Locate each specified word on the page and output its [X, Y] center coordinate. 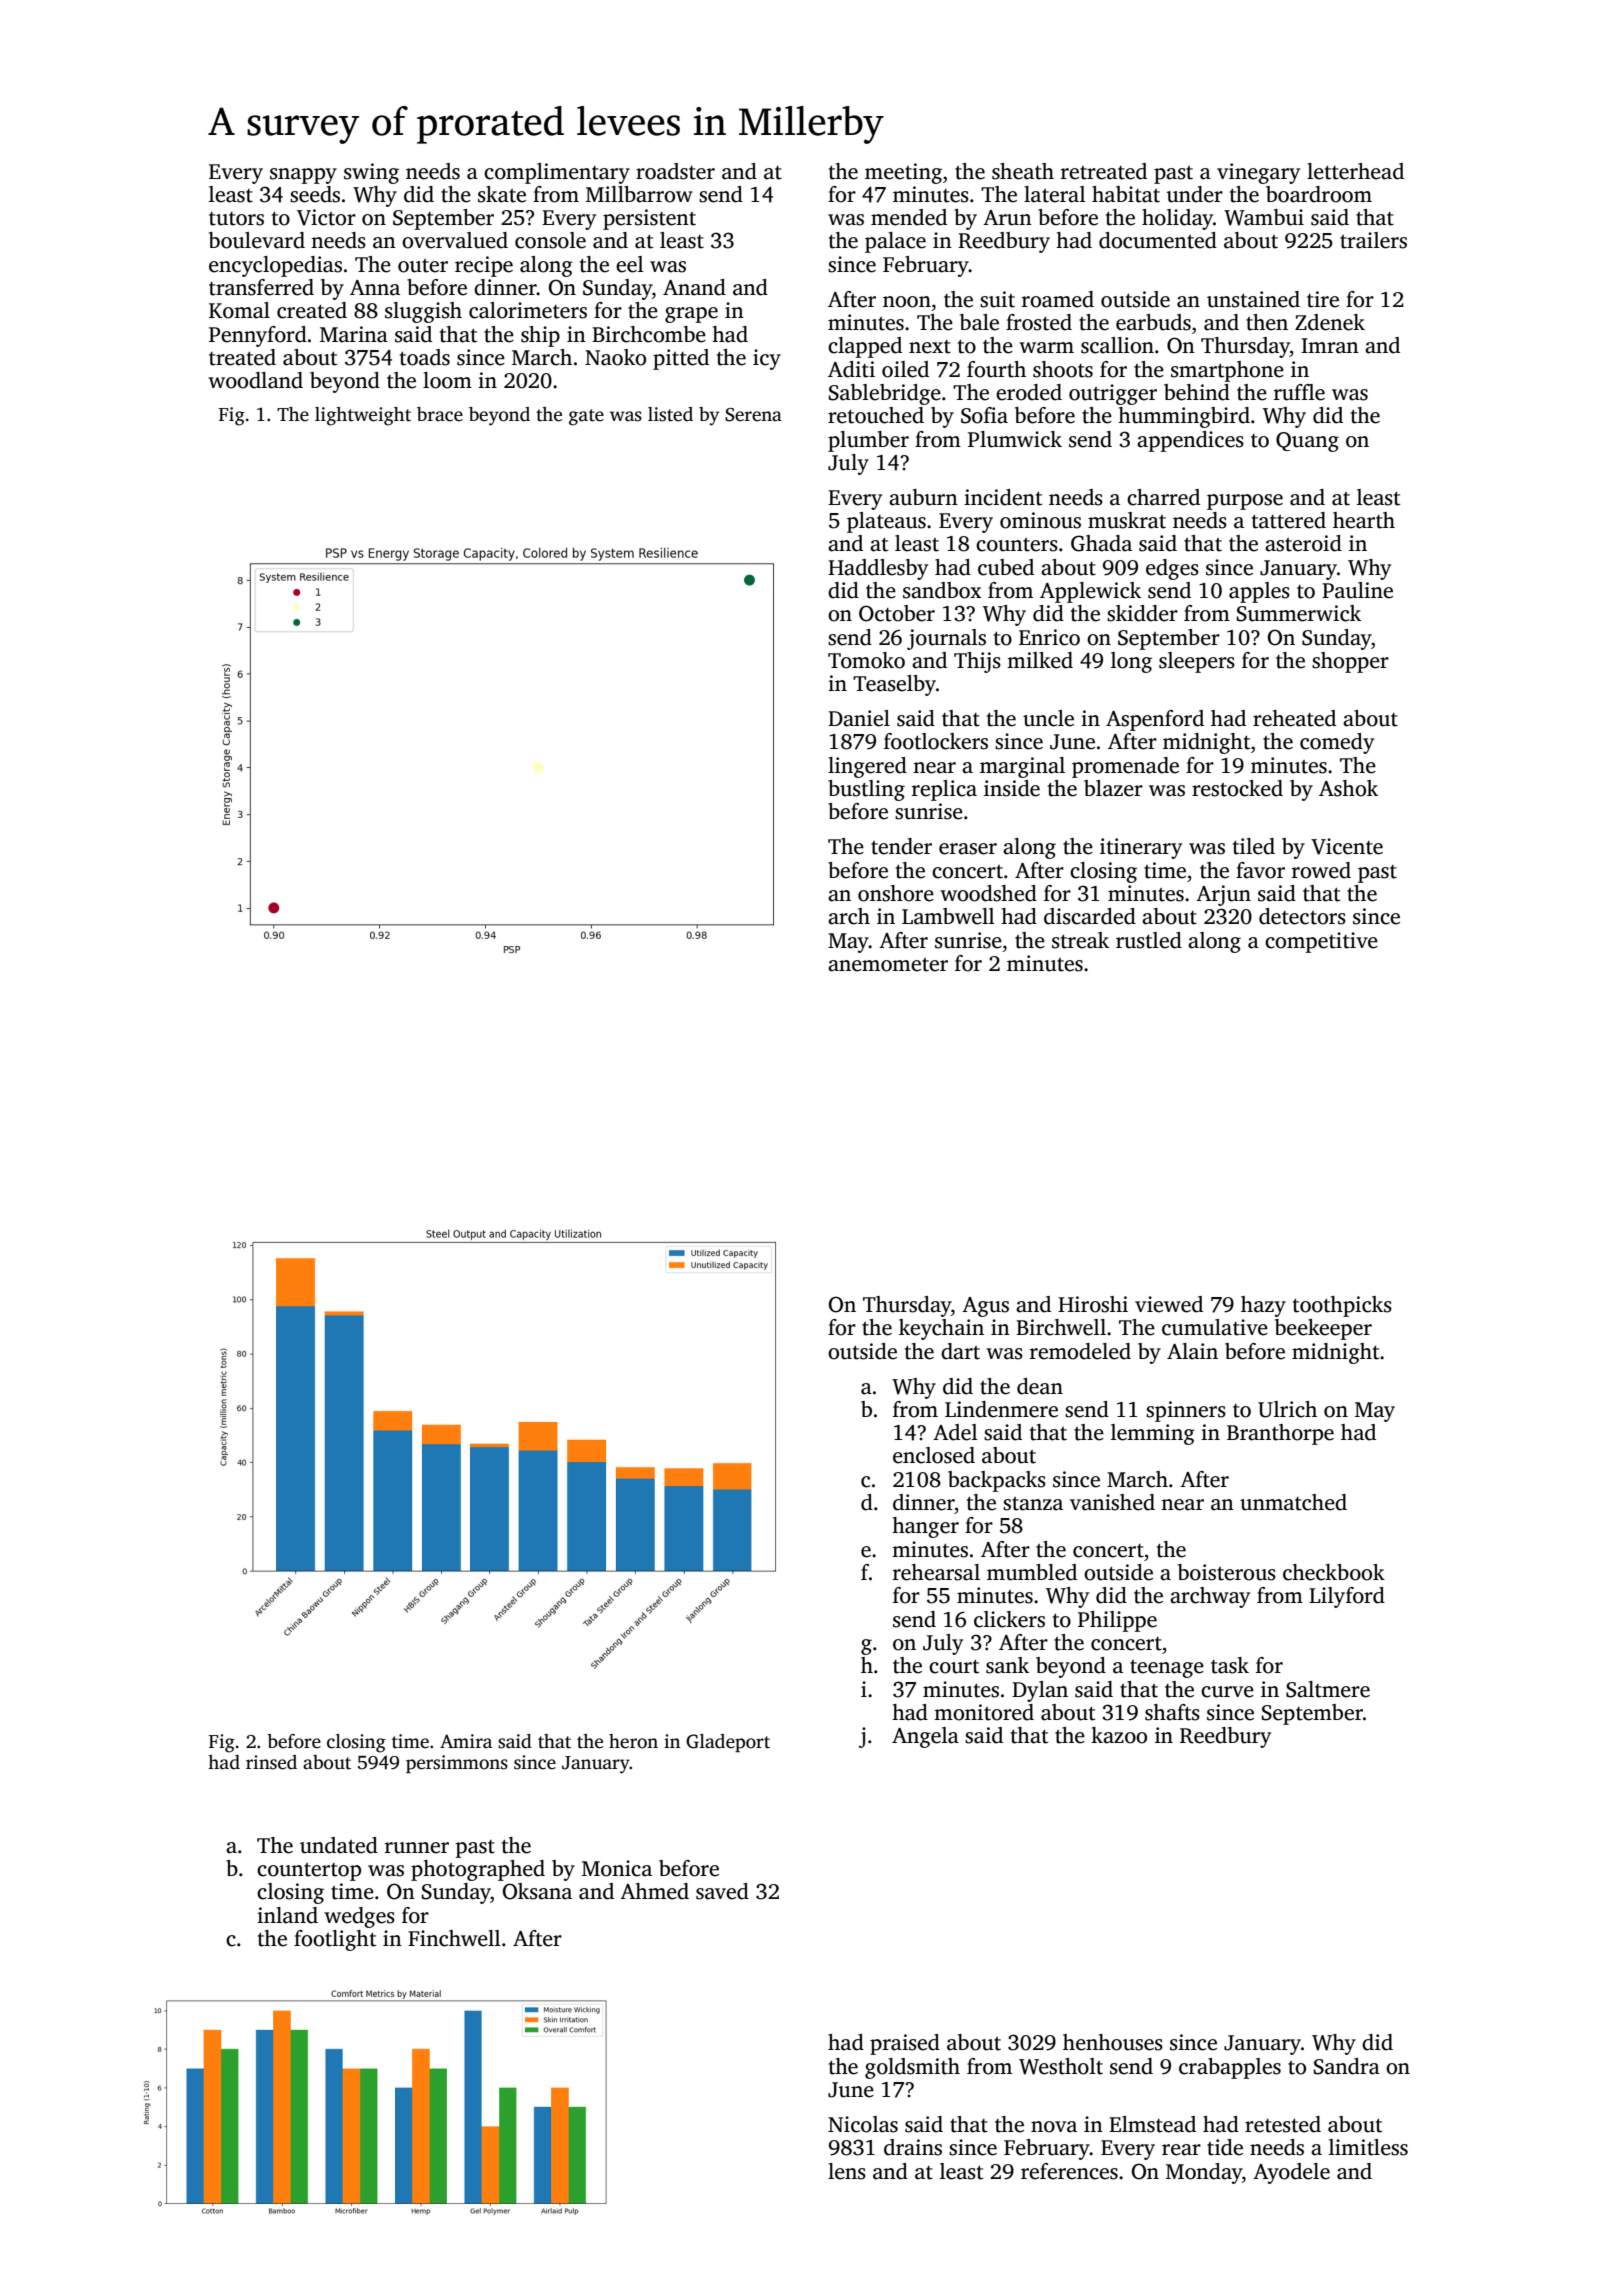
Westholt [1061, 2066]
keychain [941, 1329]
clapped [865, 347]
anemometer [888, 965]
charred [1163, 497]
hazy [1263, 1306]
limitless [1368, 2147]
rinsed [271, 1762]
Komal [239, 310]
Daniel [859, 718]
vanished [1112, 1502]
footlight [335, 1940]
